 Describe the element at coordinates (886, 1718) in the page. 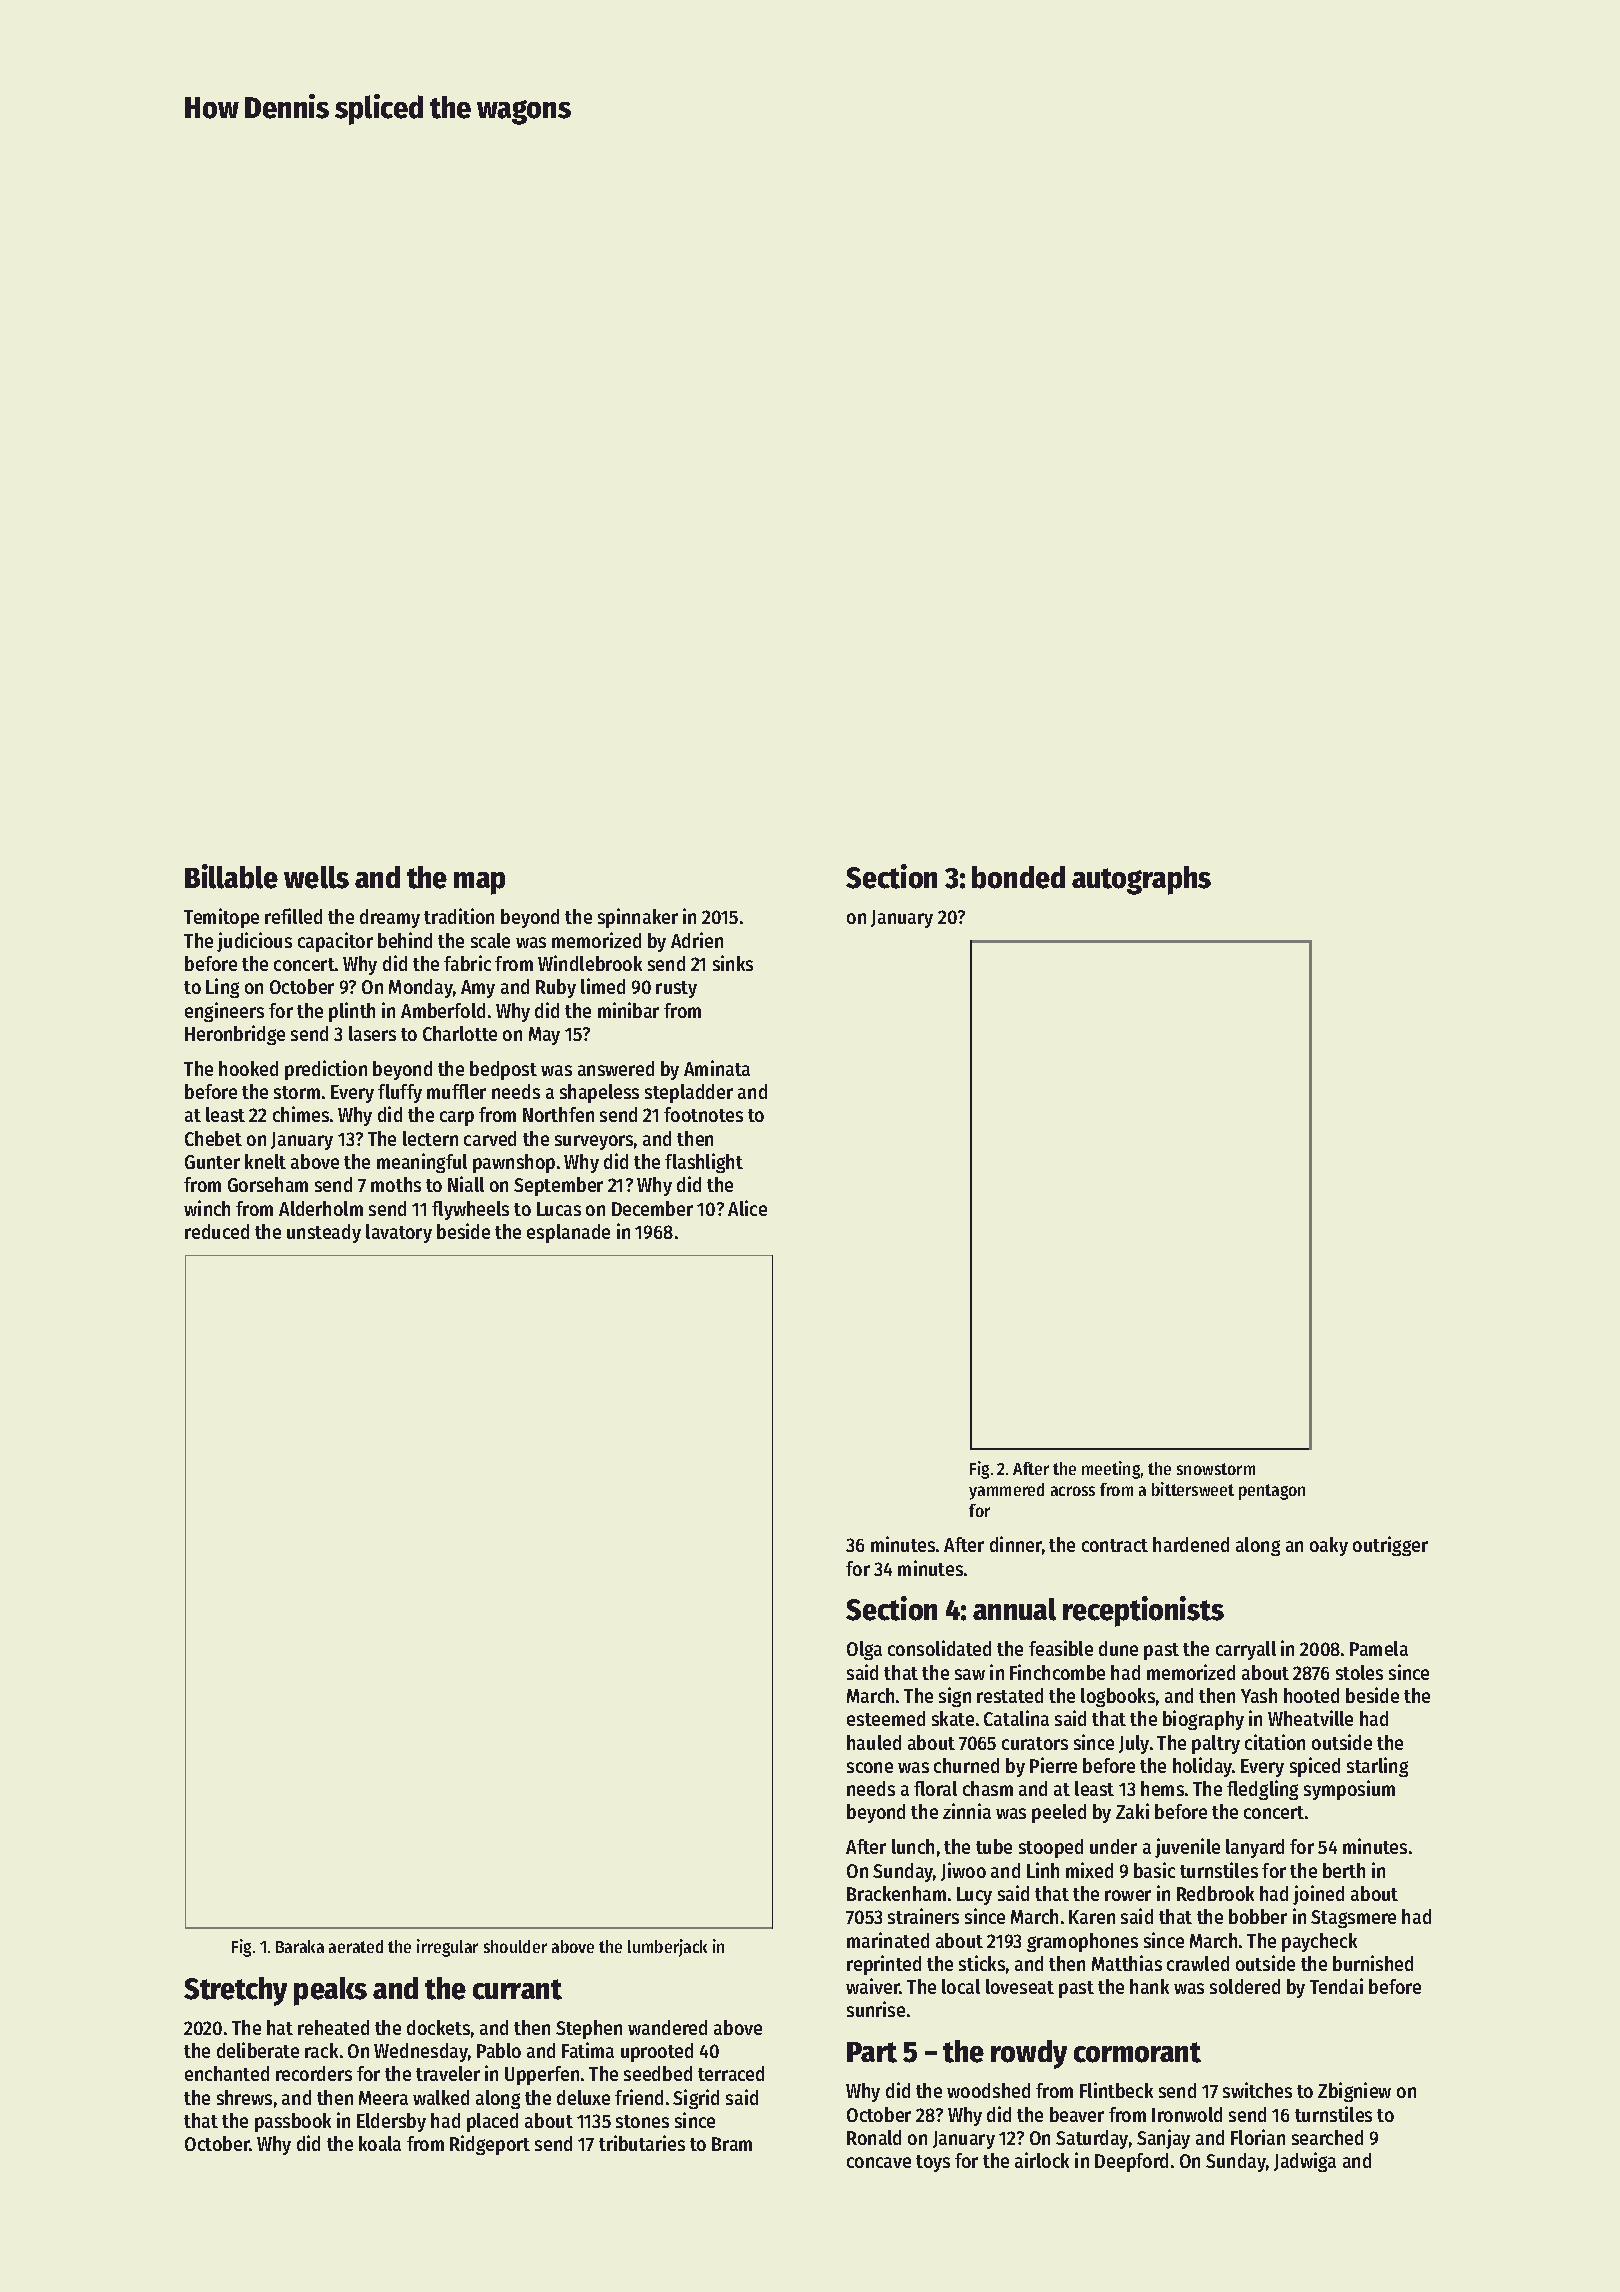

I see `esteemed` at that location.
